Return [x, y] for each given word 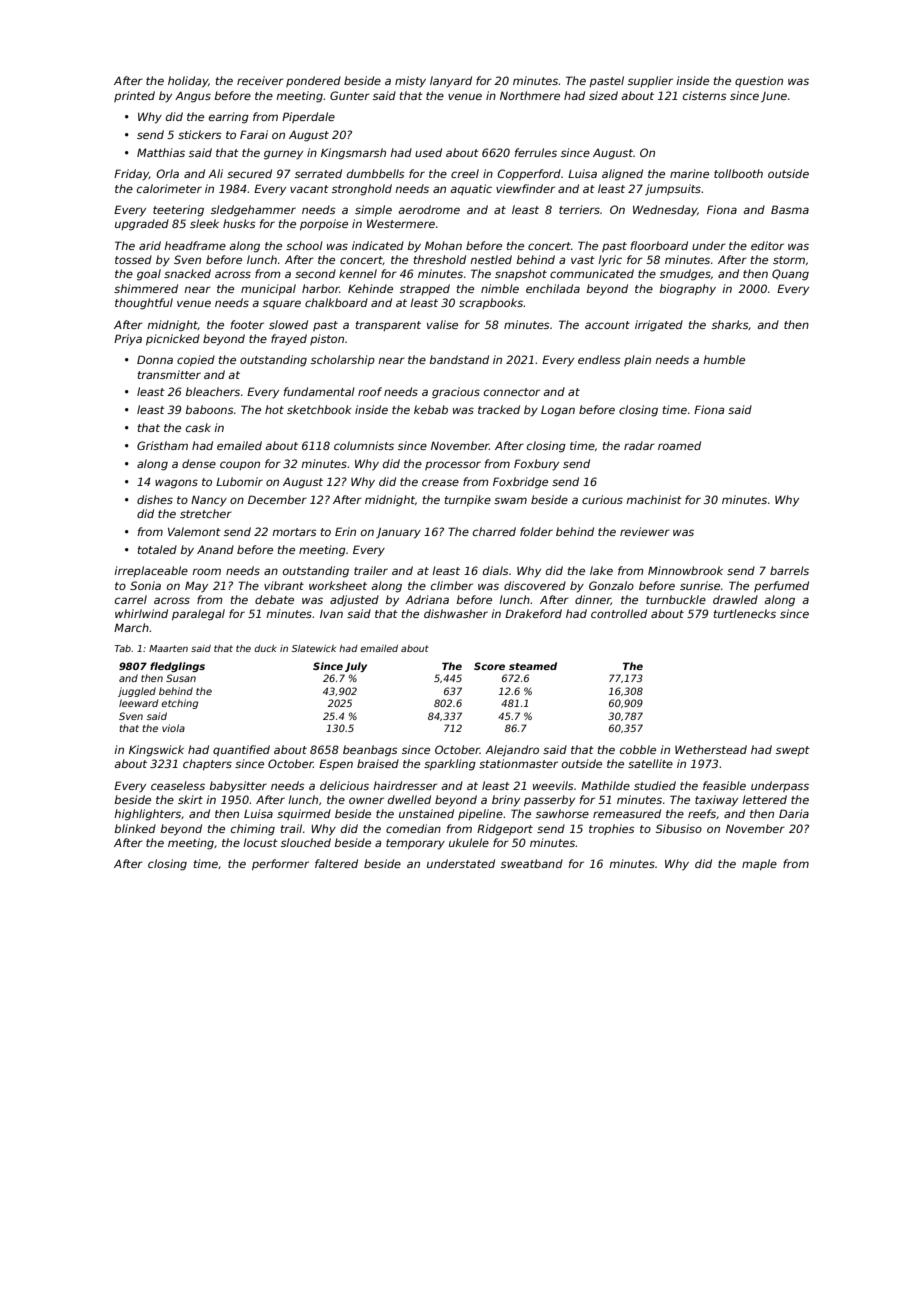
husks [239, 223]
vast [583, 260]
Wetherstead [711, 749]
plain [637, 360]
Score [489, 666]
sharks [730, 324]
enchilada [553, 288]
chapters [207, 764]
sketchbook [319, 409]
